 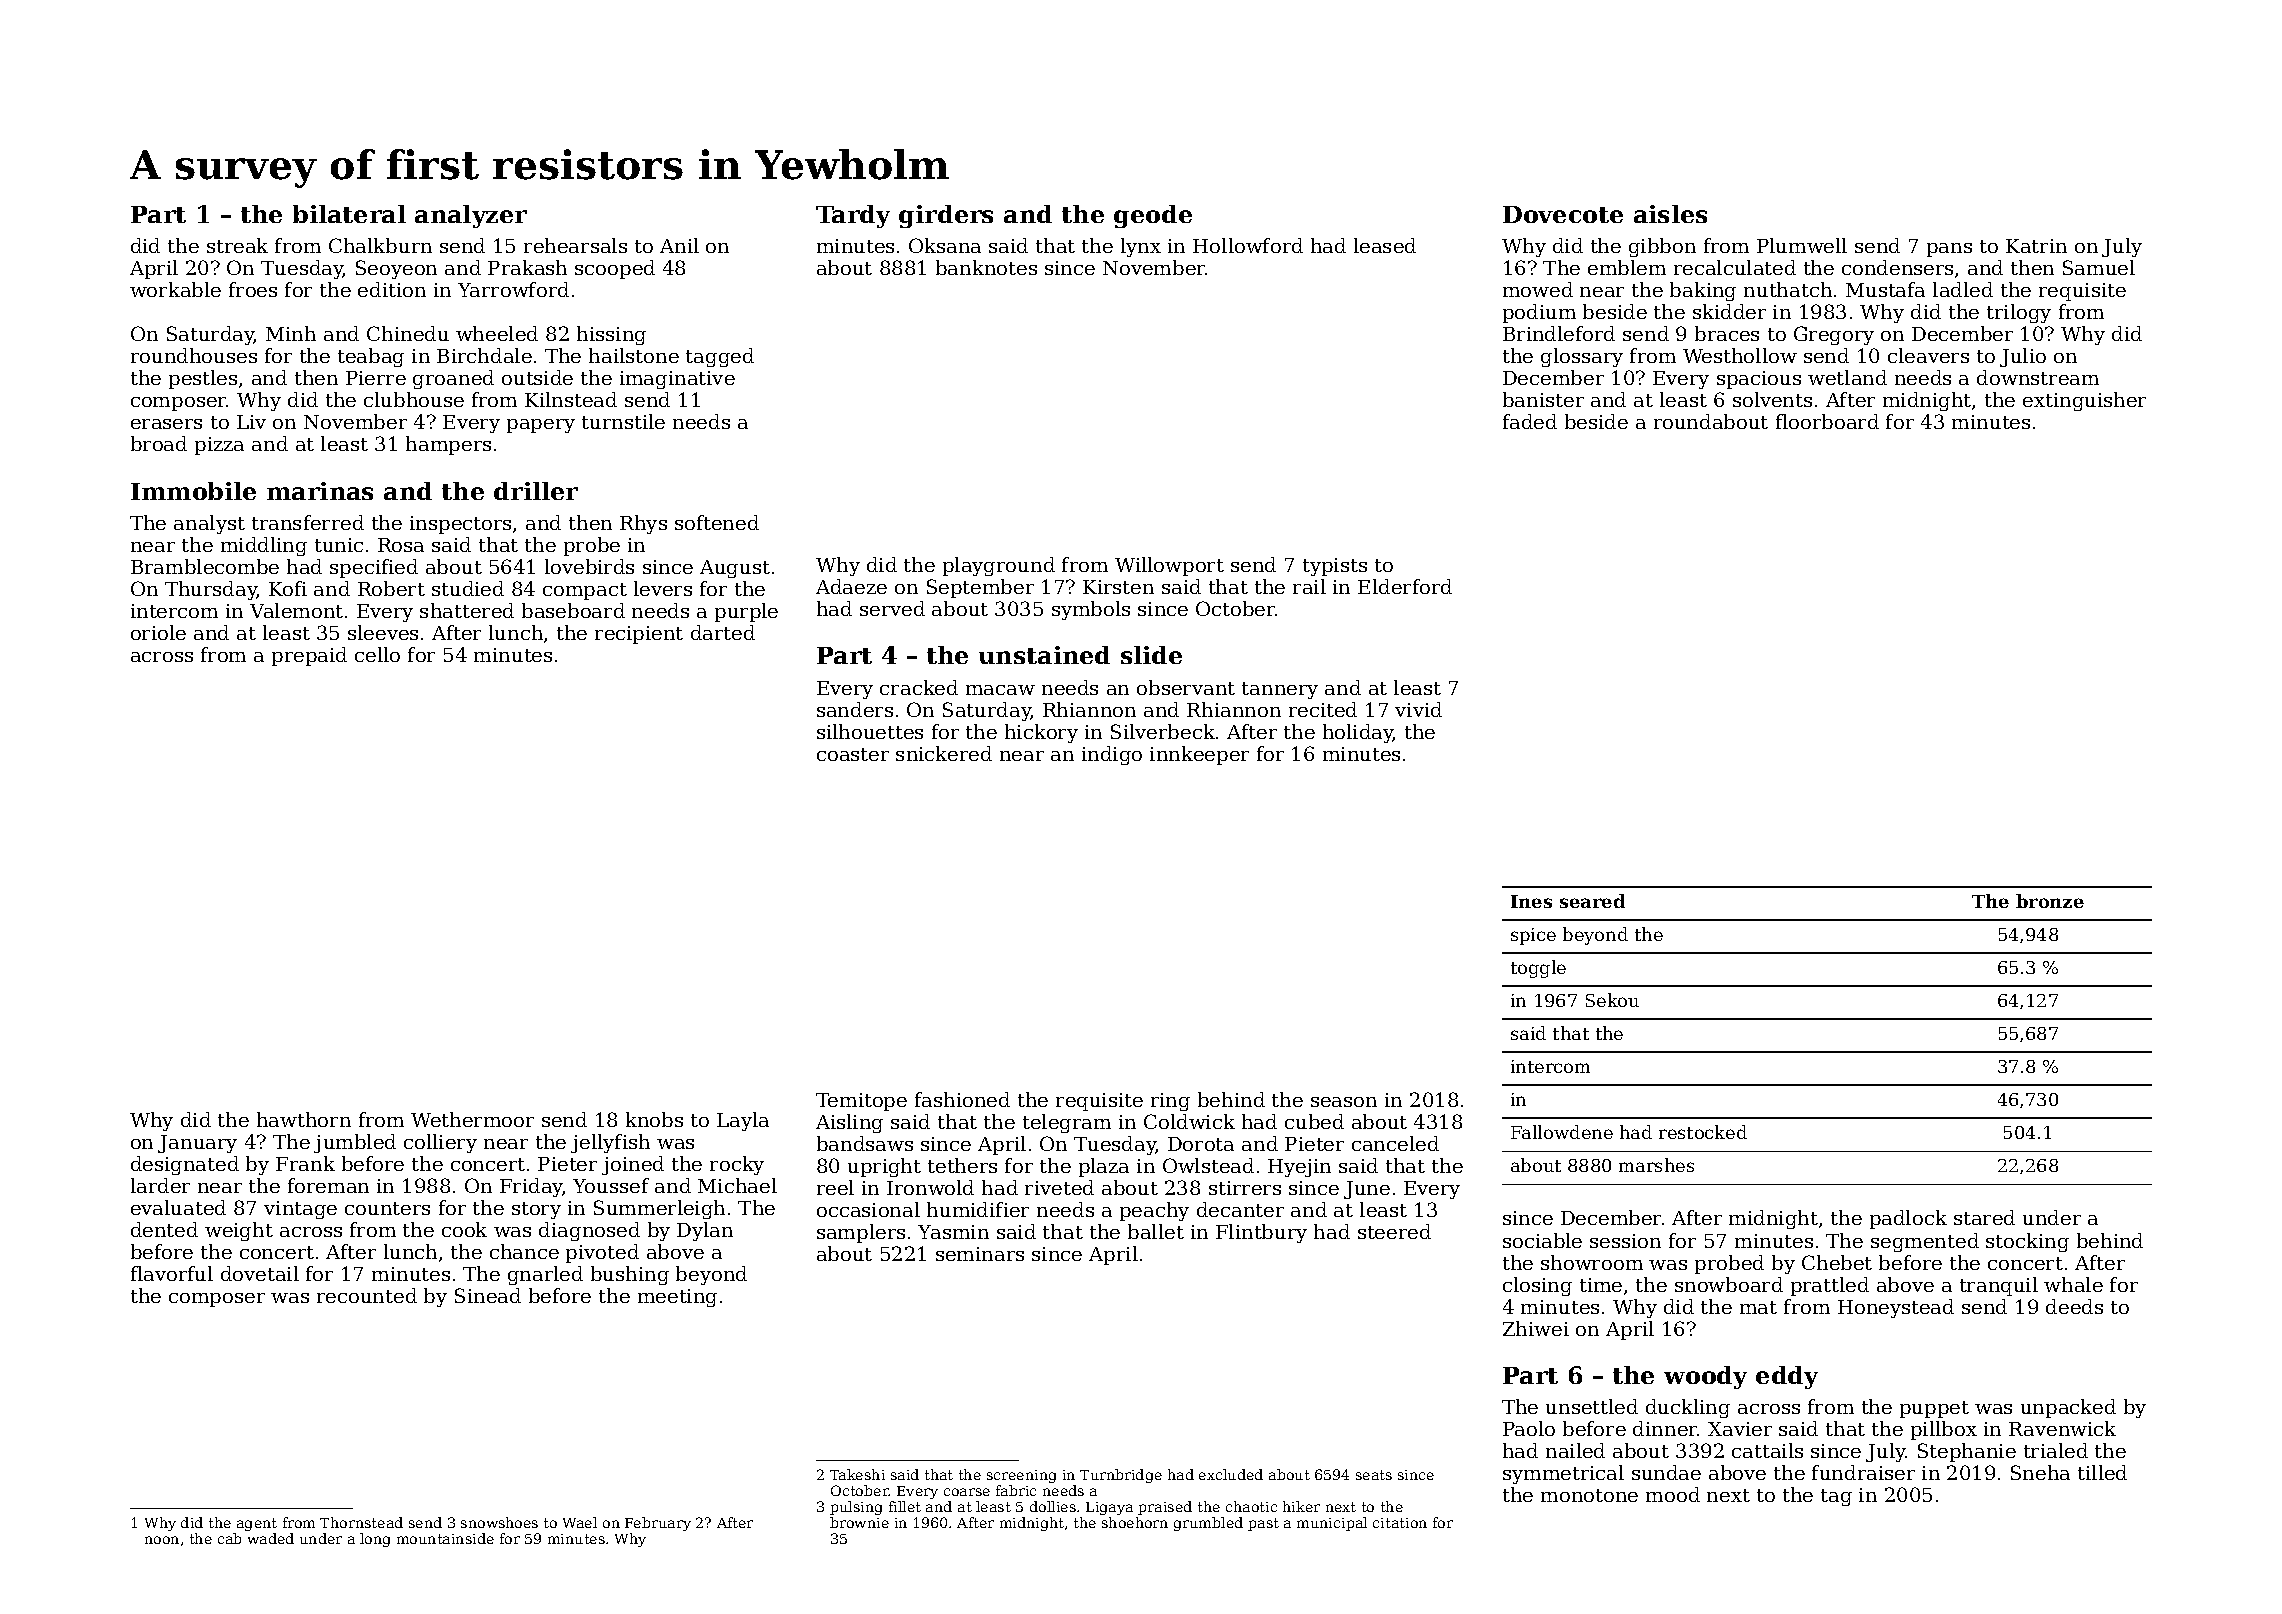 I want to click on sanders, so click(x=855, y=709).
